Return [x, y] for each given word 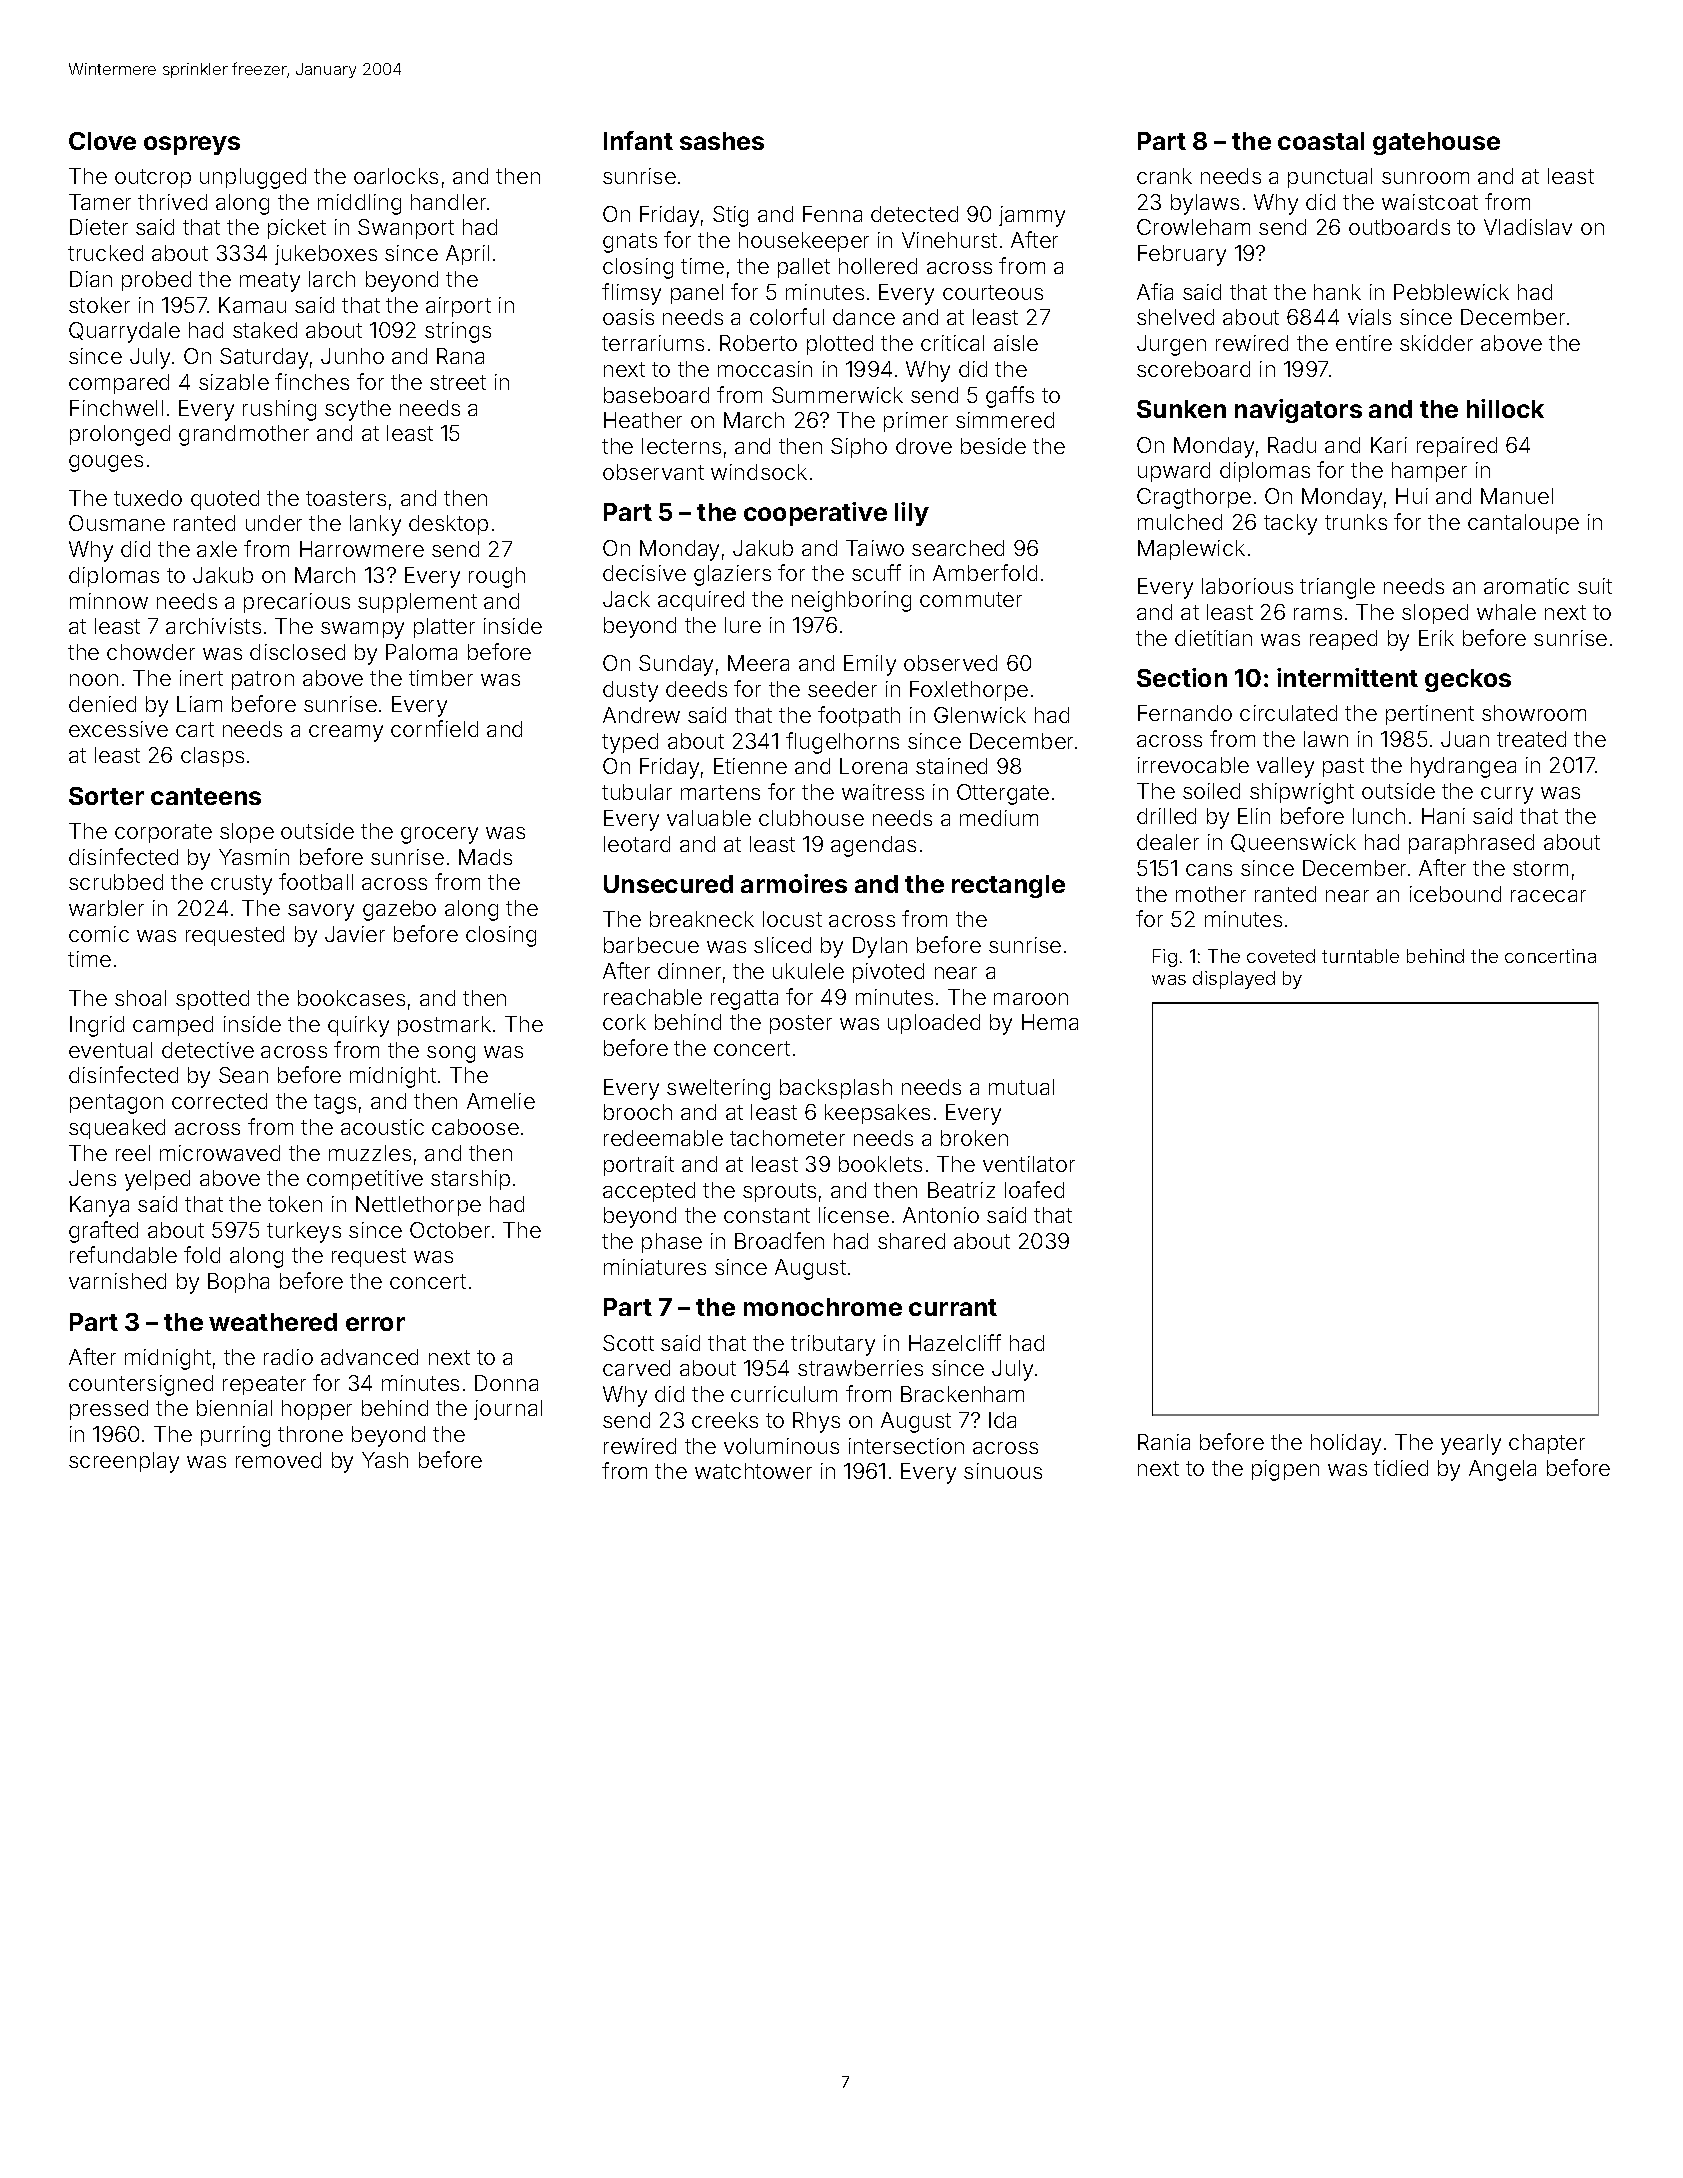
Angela [1502, 1470]
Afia [1155, 291]
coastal [1321, 141]
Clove [102, 141]
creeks [725, 1420]
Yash [385, 1460]
